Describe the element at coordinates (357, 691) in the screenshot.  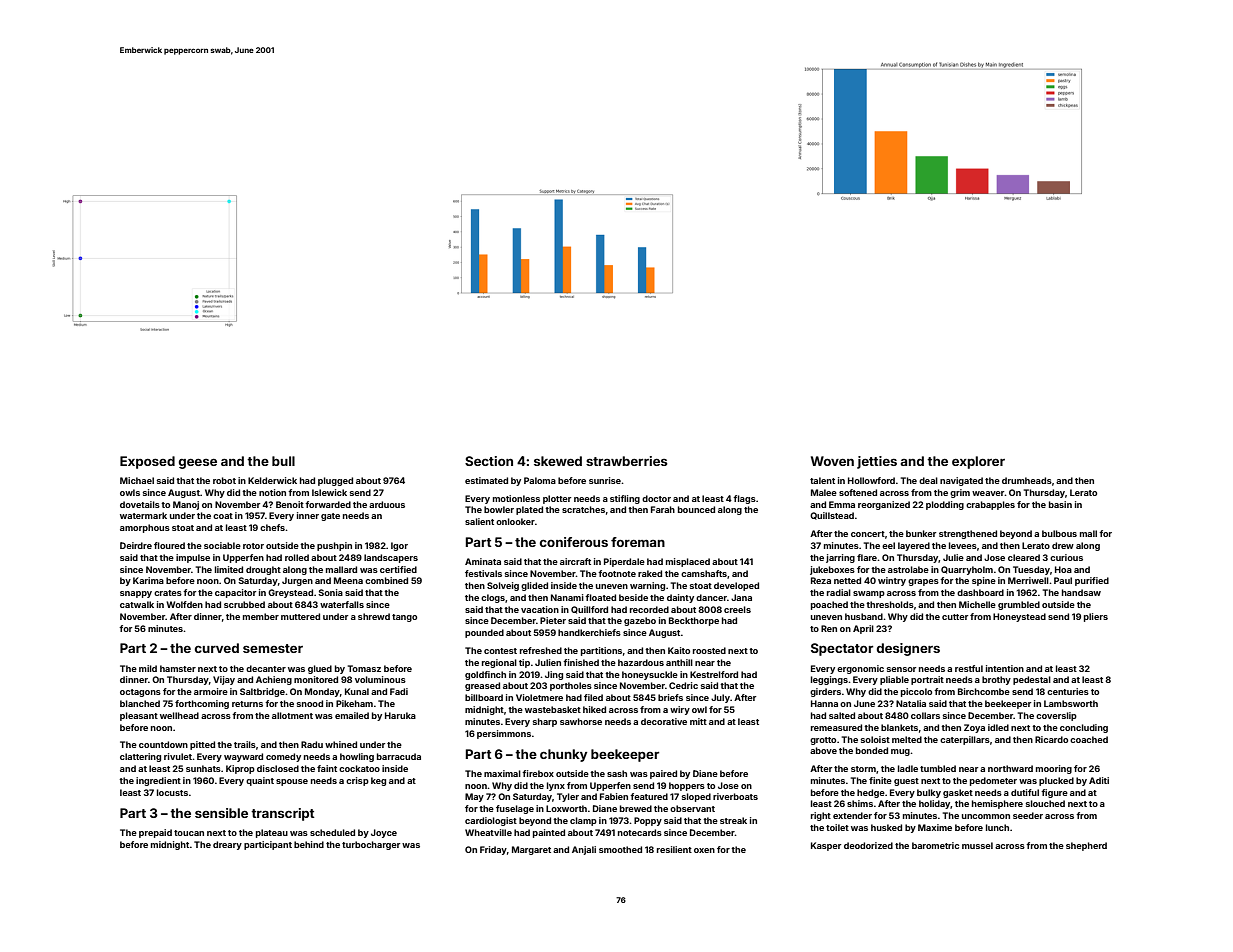
I see `Kunal` at that location.
